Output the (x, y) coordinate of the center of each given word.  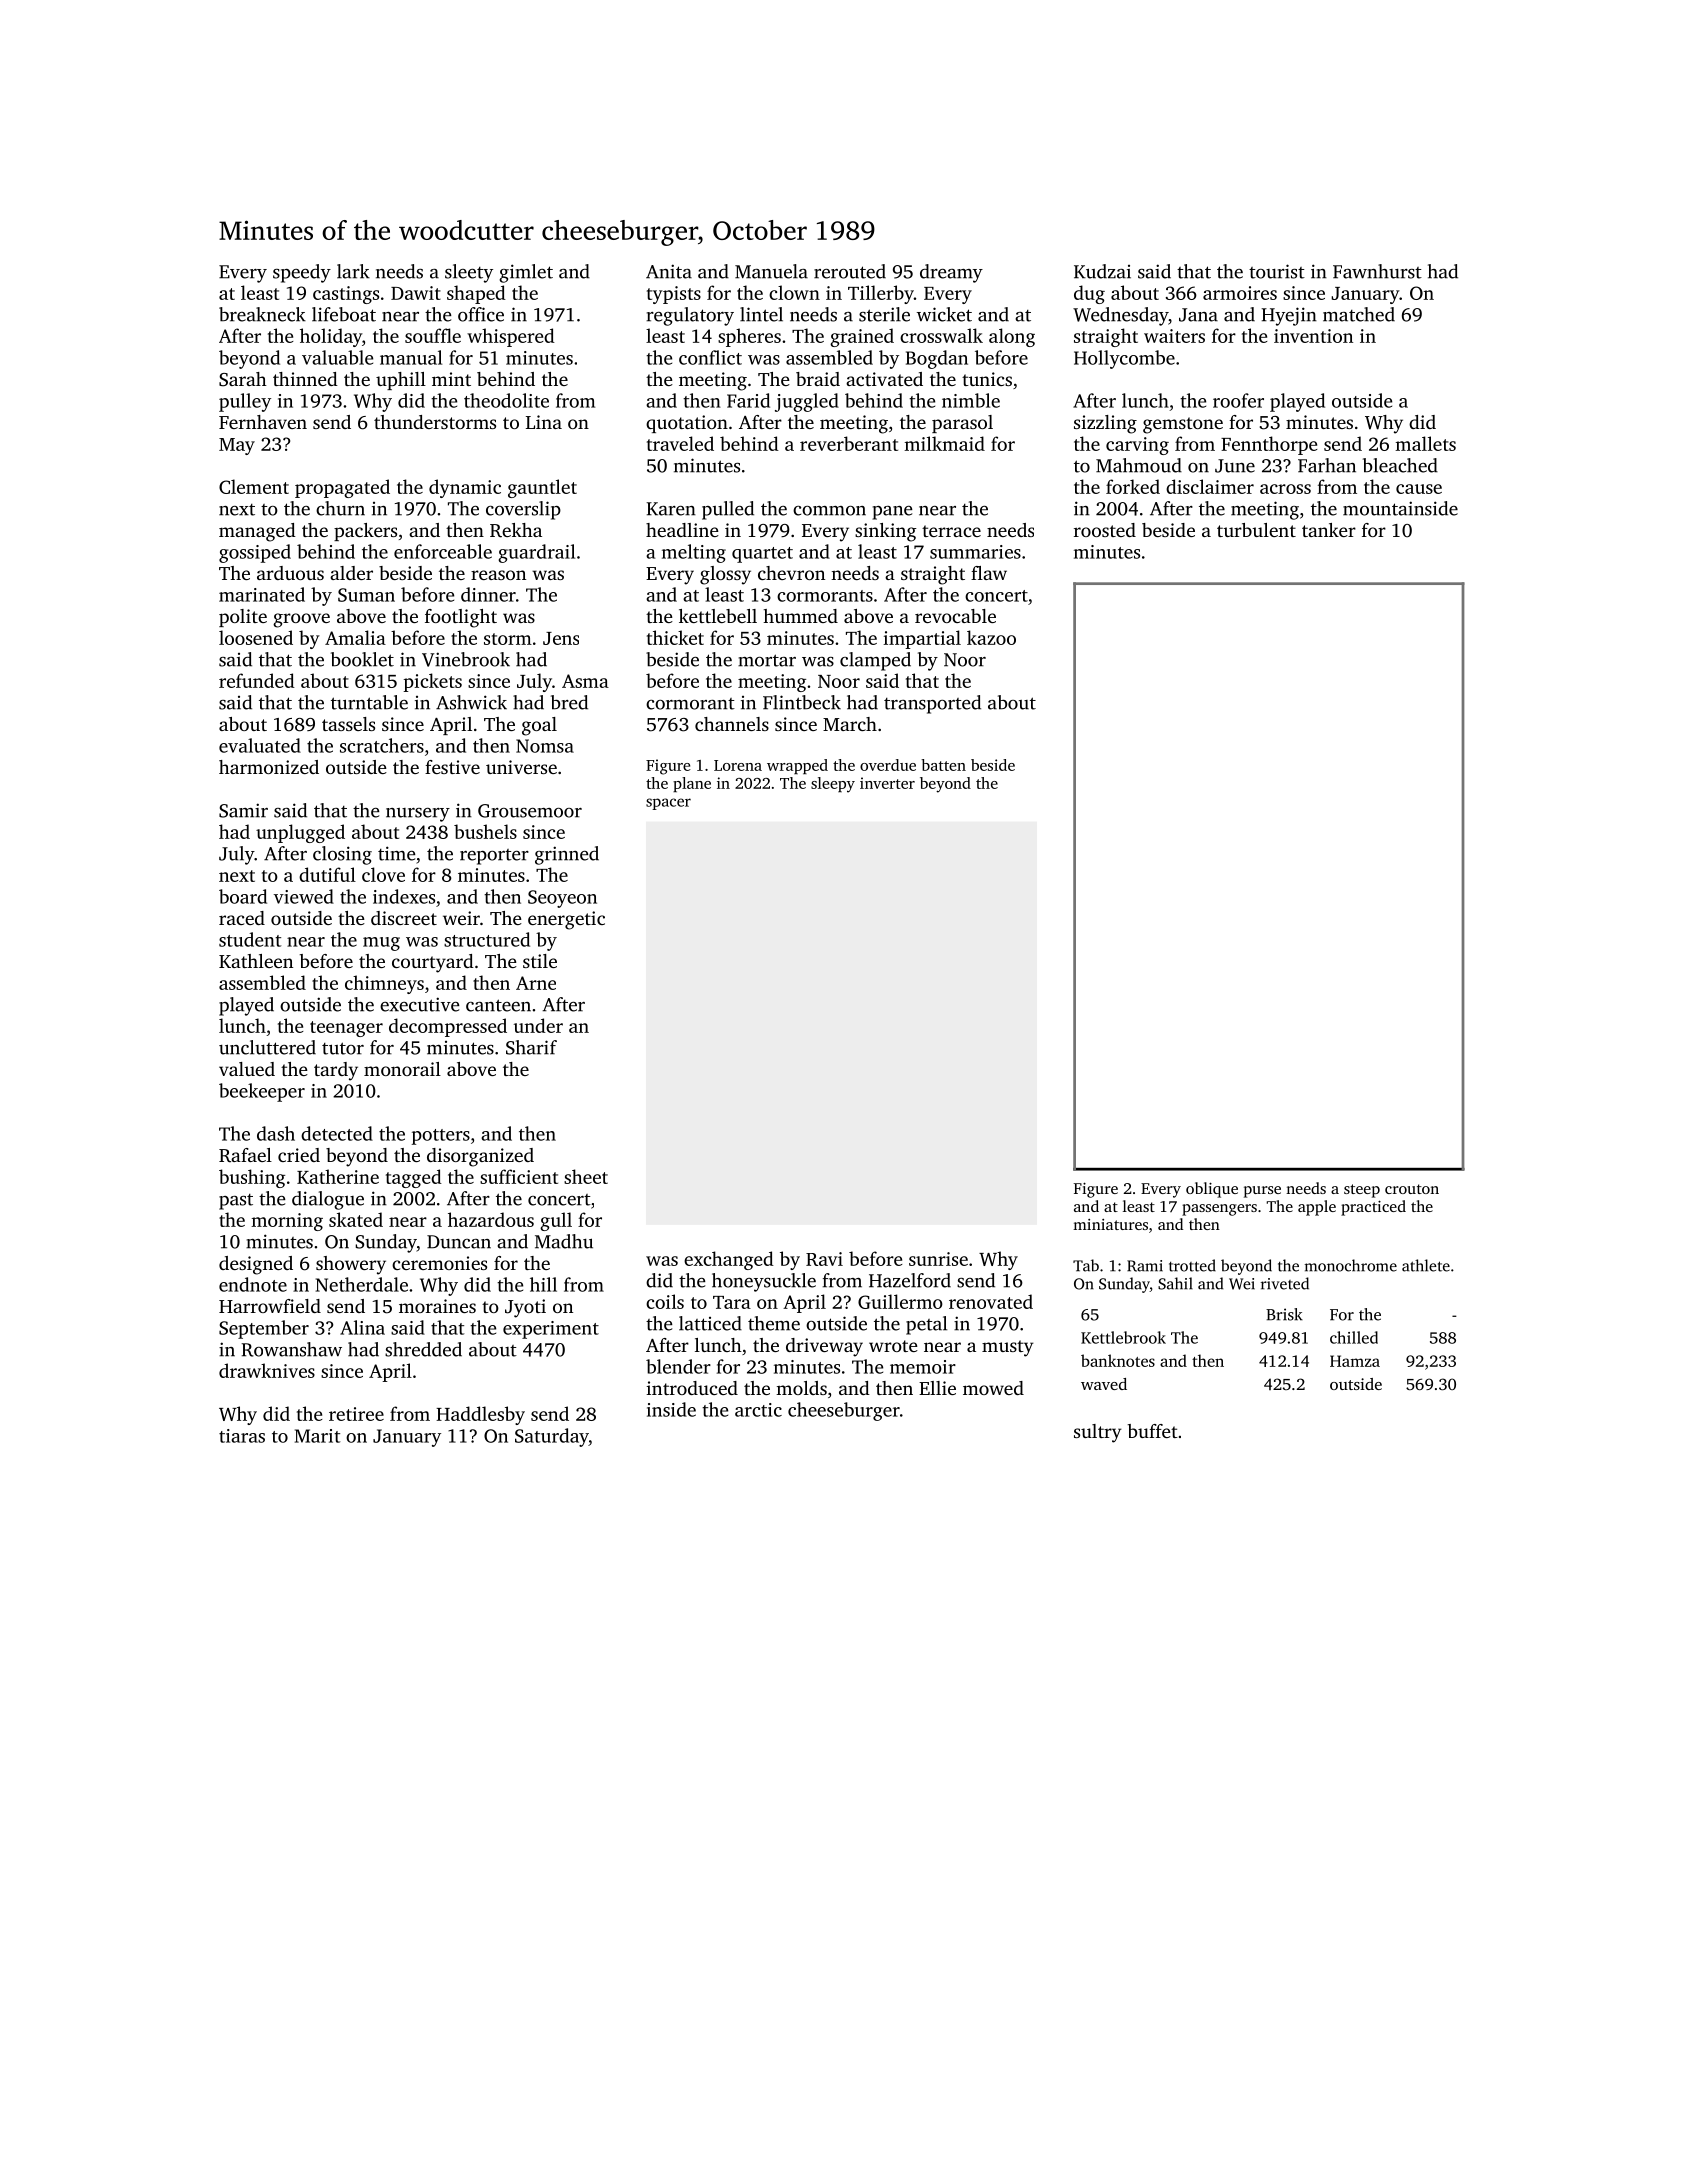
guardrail (536, 553)
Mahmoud (1139, 465)
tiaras (242, 1436)
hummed (800, 616)
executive (419, 1004)
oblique (1212, 1190)
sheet (586, 1176)
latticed (710, 1323)
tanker (1329, 530)
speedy (302, 273)
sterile (884, 314)
